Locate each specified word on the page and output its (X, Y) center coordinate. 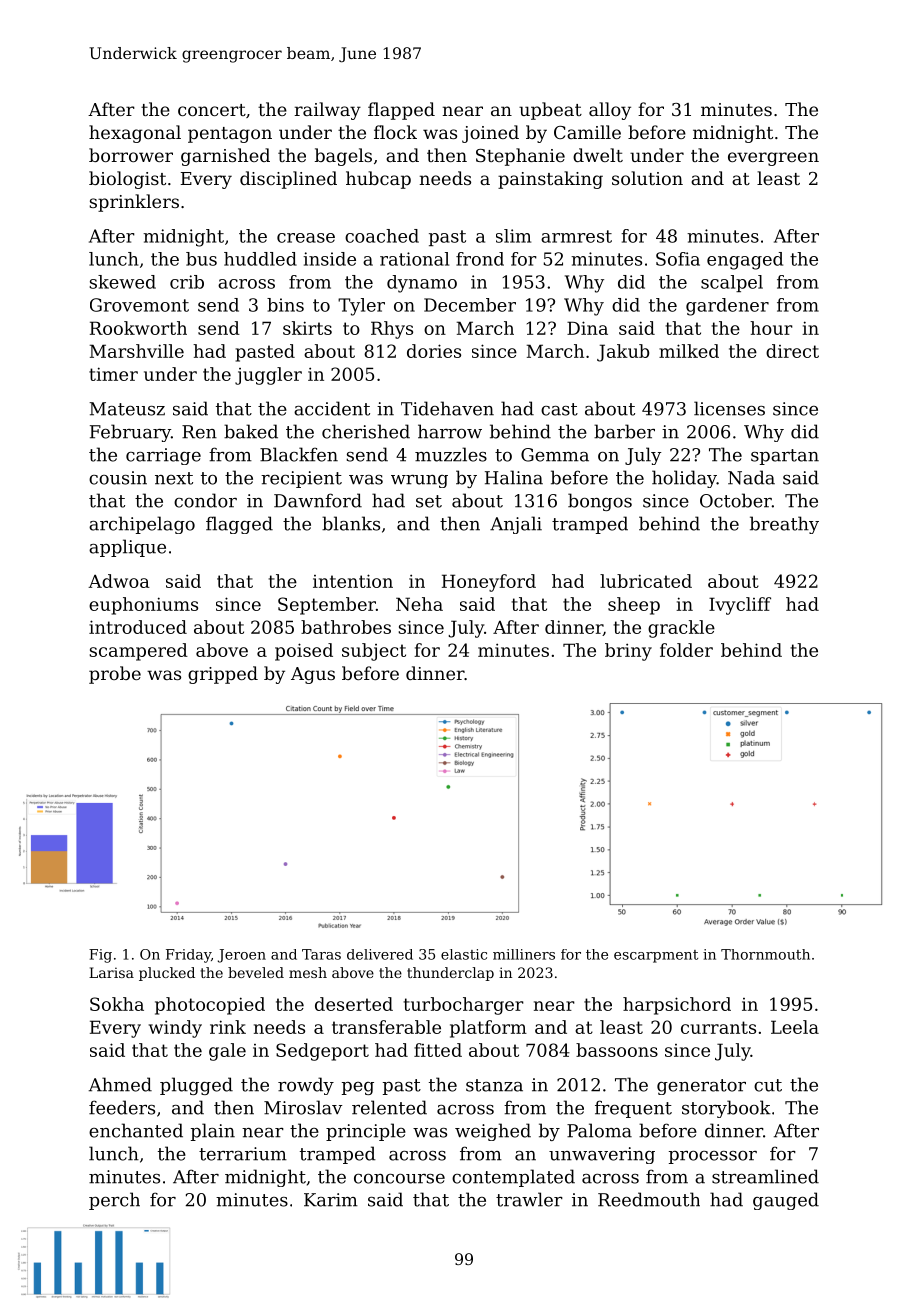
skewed (122, 282)
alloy (610, 111)
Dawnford (318, 500)
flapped (401, 111)
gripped (223, 675)
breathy (784, 525)
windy (175, 1029)
